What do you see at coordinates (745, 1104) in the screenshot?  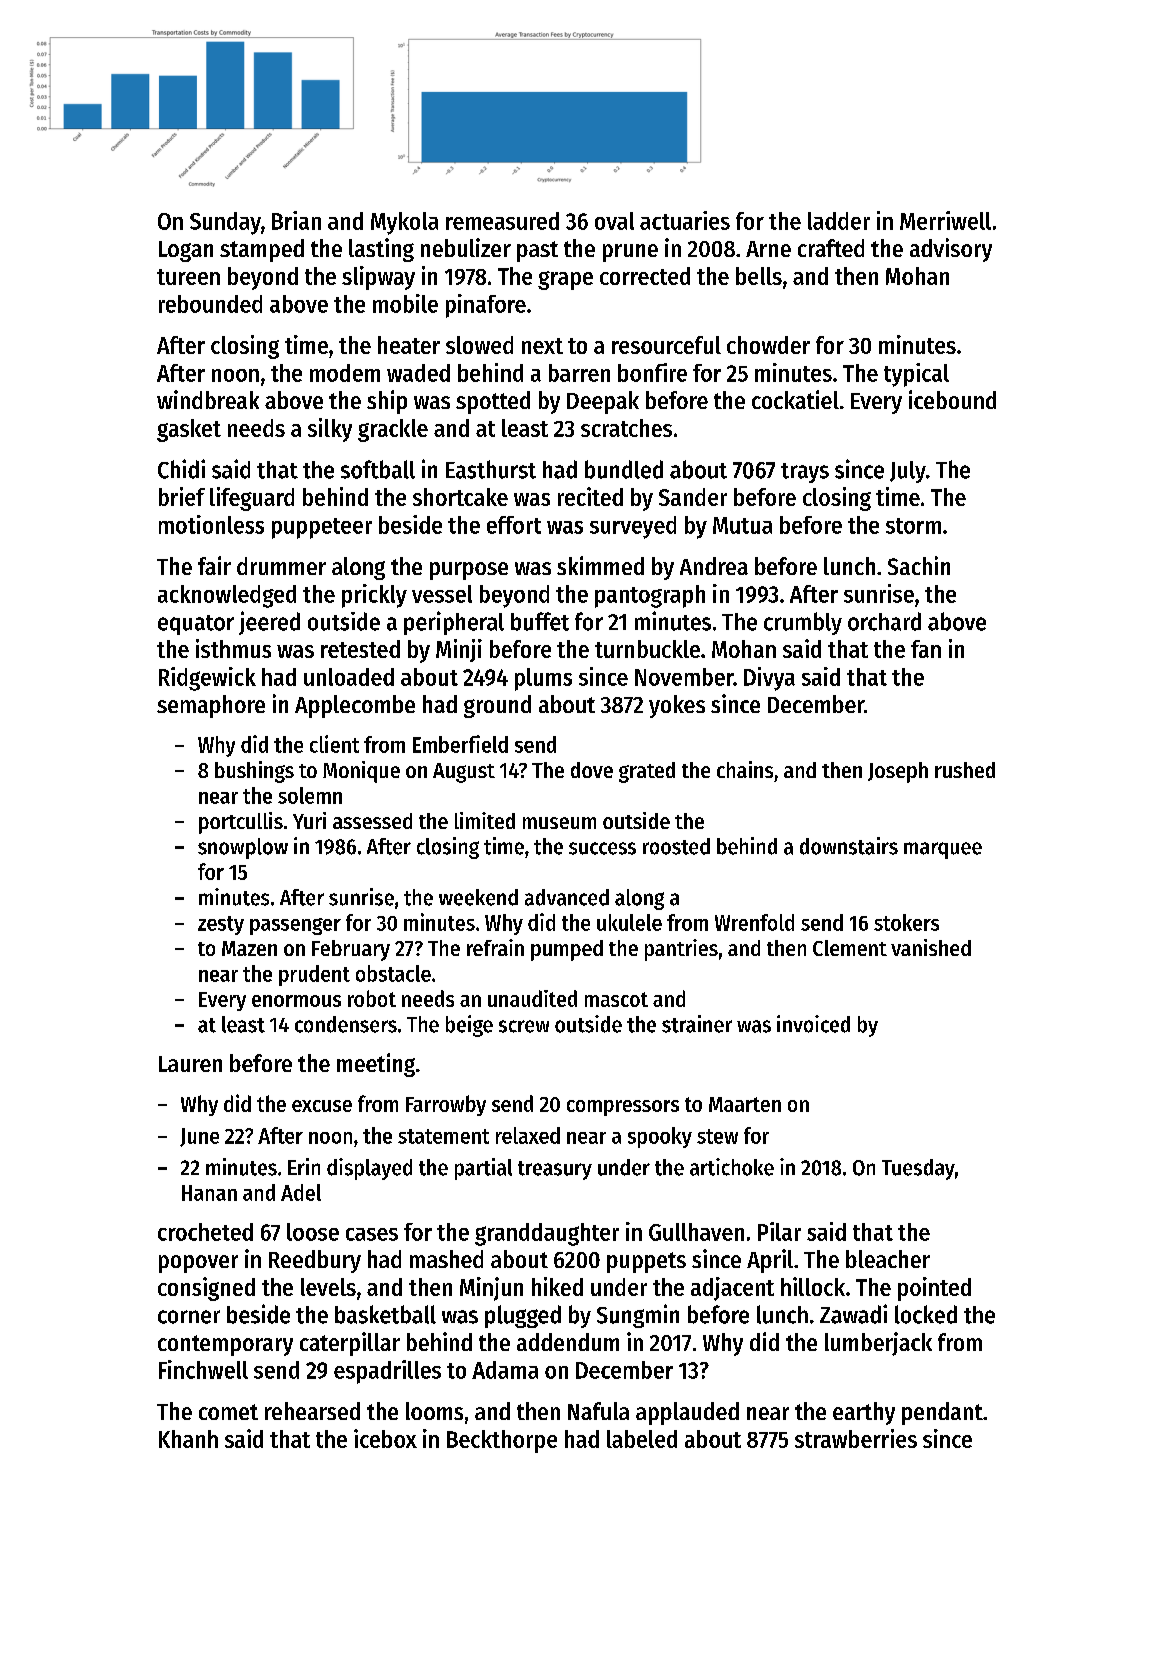 I see `Maarten` at bounding box center [745, 1104].
